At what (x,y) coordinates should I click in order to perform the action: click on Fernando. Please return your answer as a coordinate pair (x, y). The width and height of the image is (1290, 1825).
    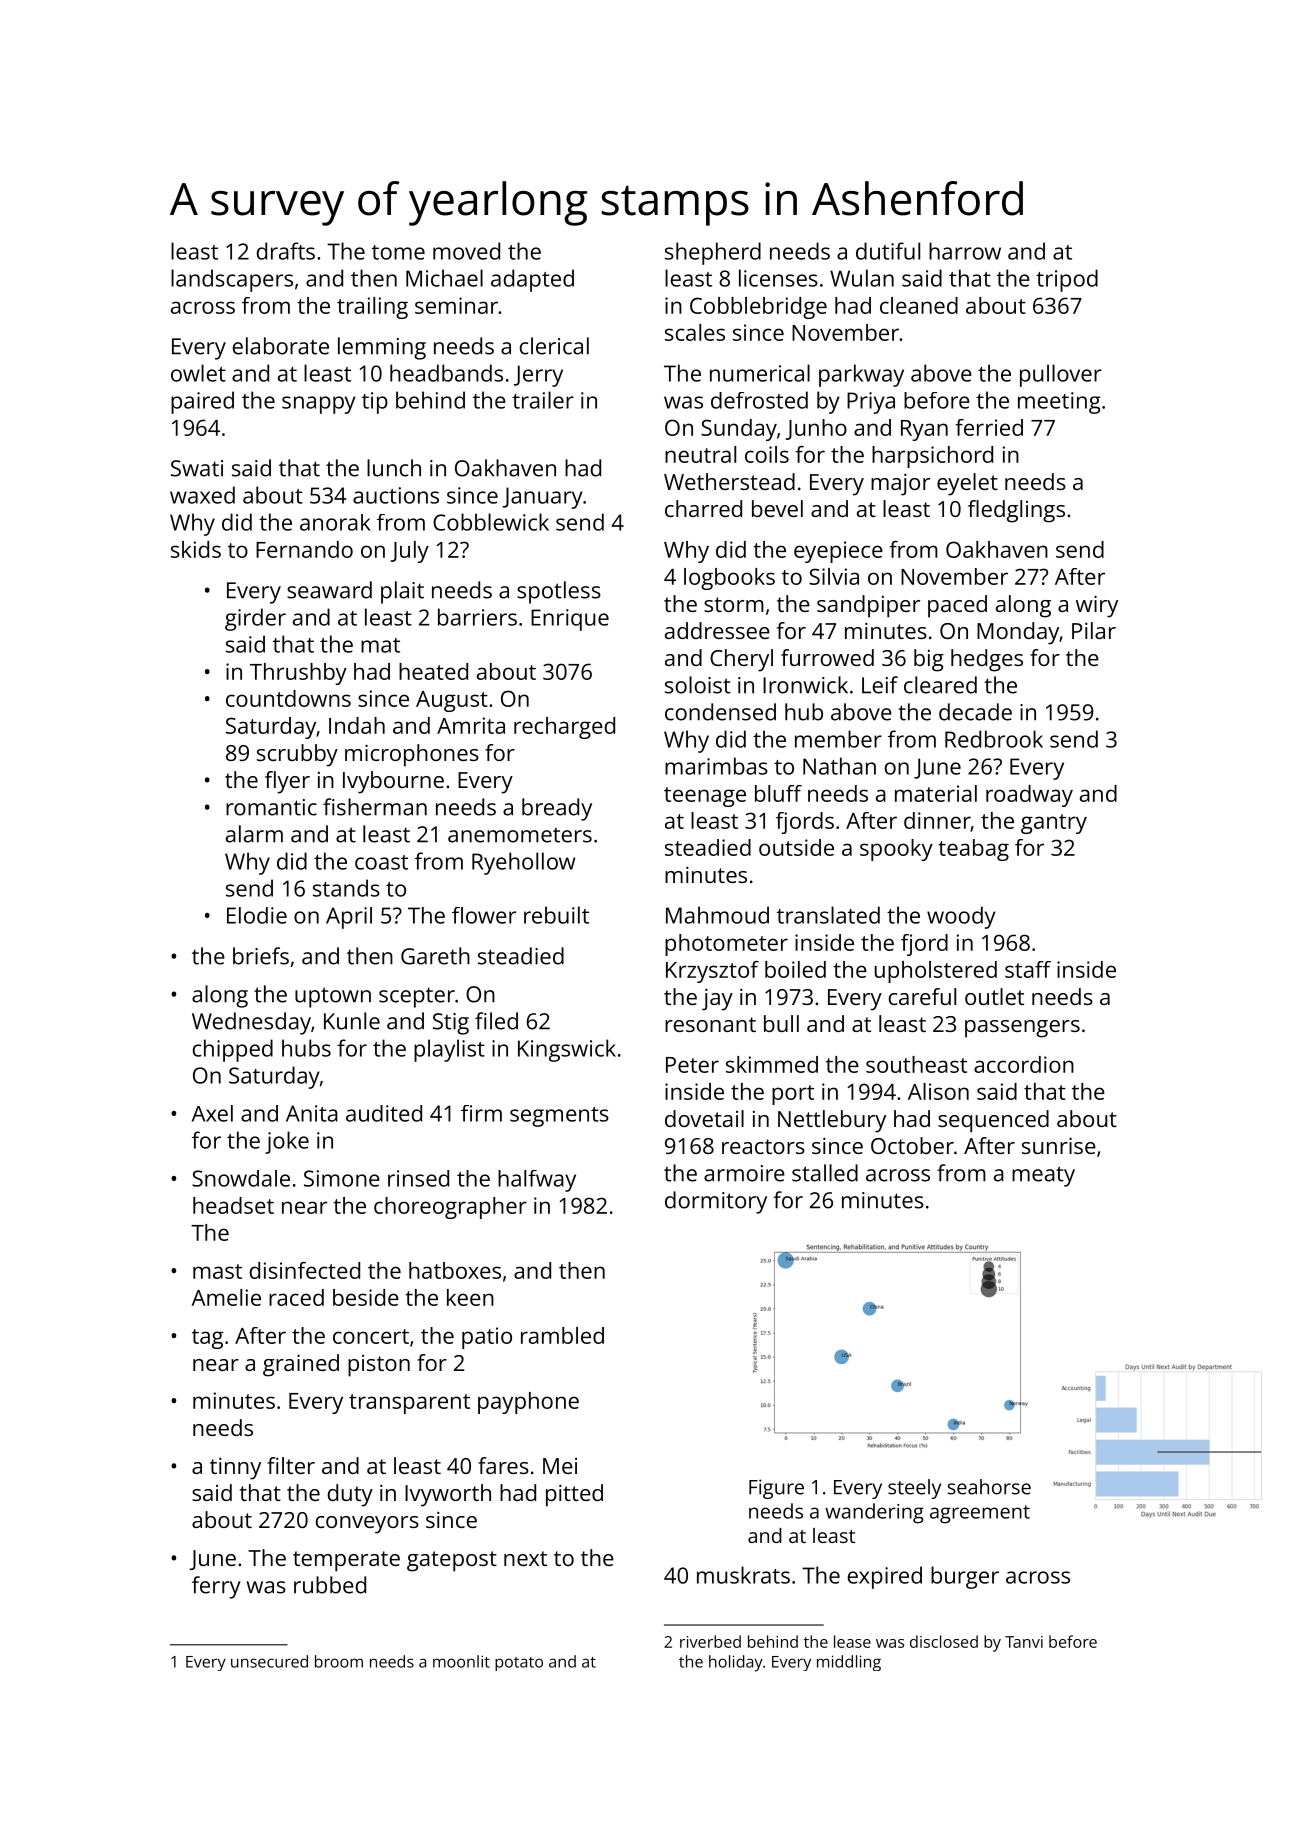
    Looking at the image, I should click on (304, 549).
